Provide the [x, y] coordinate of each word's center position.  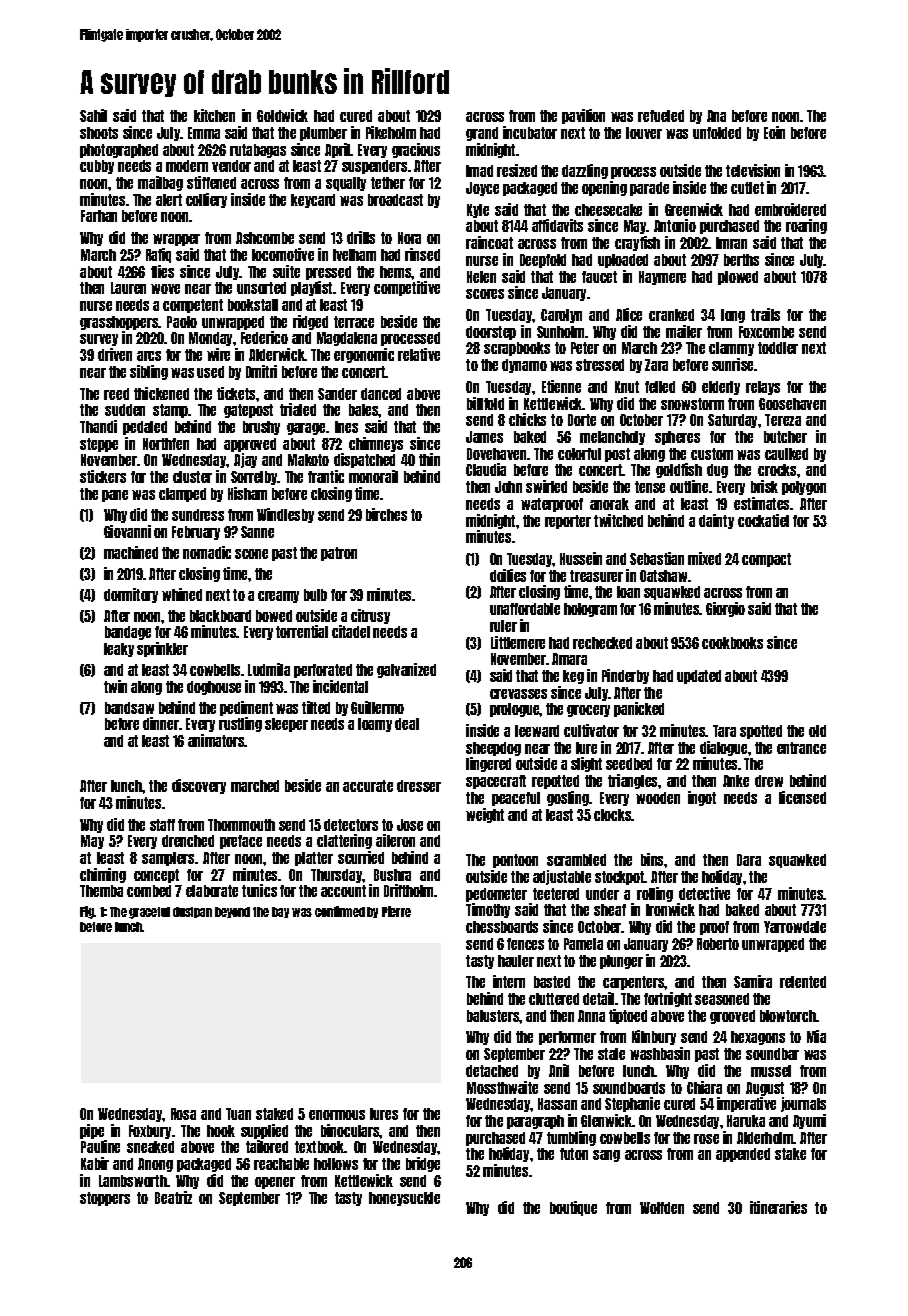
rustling [240, 724]
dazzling [585, 171]
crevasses [518, 694]
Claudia [486, 469]
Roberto [718, 944]
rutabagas [258, 151]
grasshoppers [119, 323]
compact [766, 560]
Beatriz [173, 1197]
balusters [493, 1016]
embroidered [790, 209]
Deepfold [543, 261]
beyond [232, 912]
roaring [806, 226]
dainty [716, 521]
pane [115, 496]
